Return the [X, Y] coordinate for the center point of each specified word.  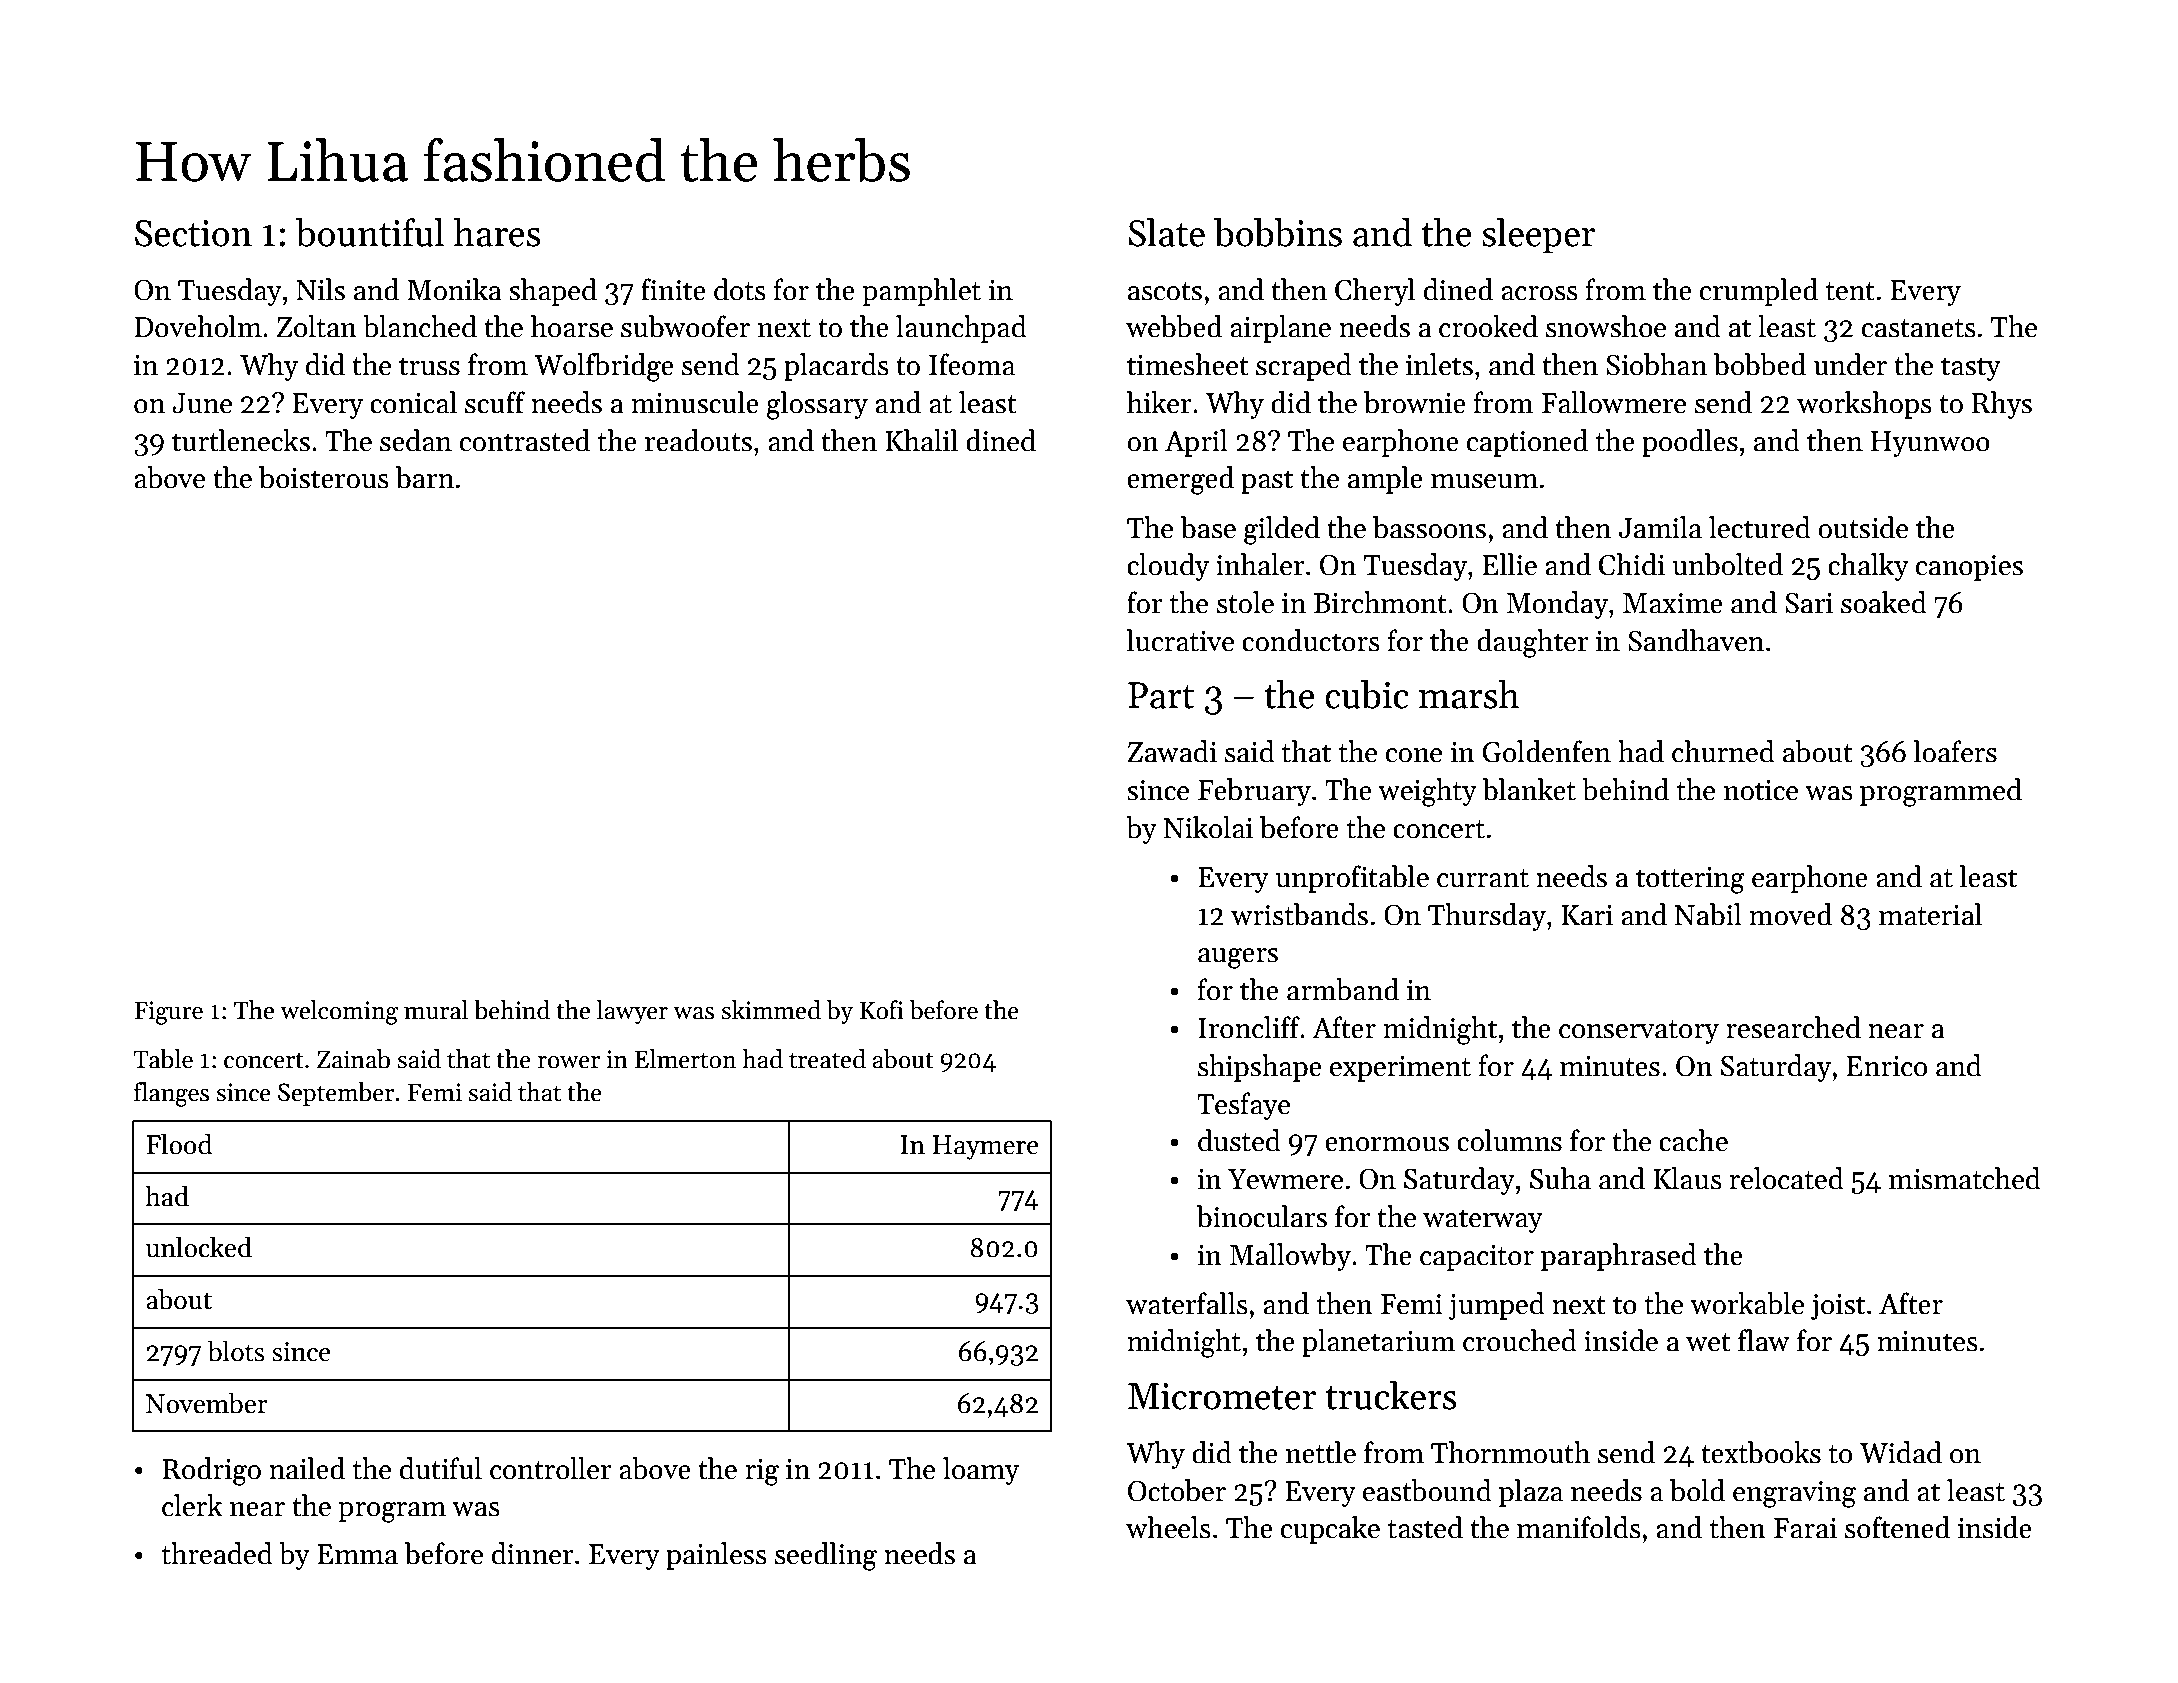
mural [436, 1010]
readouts [698, 440]
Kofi [882, 1010]
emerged [1180, 480]
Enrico [1886, 1066]
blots [236, 1351]
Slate [1166, 232]
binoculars [1262, 1216]
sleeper [1538, 236]
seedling [826, 1556]
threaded [217, 1553]
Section [193, 233]
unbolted [1728, 564]
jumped [1497, 1306]
